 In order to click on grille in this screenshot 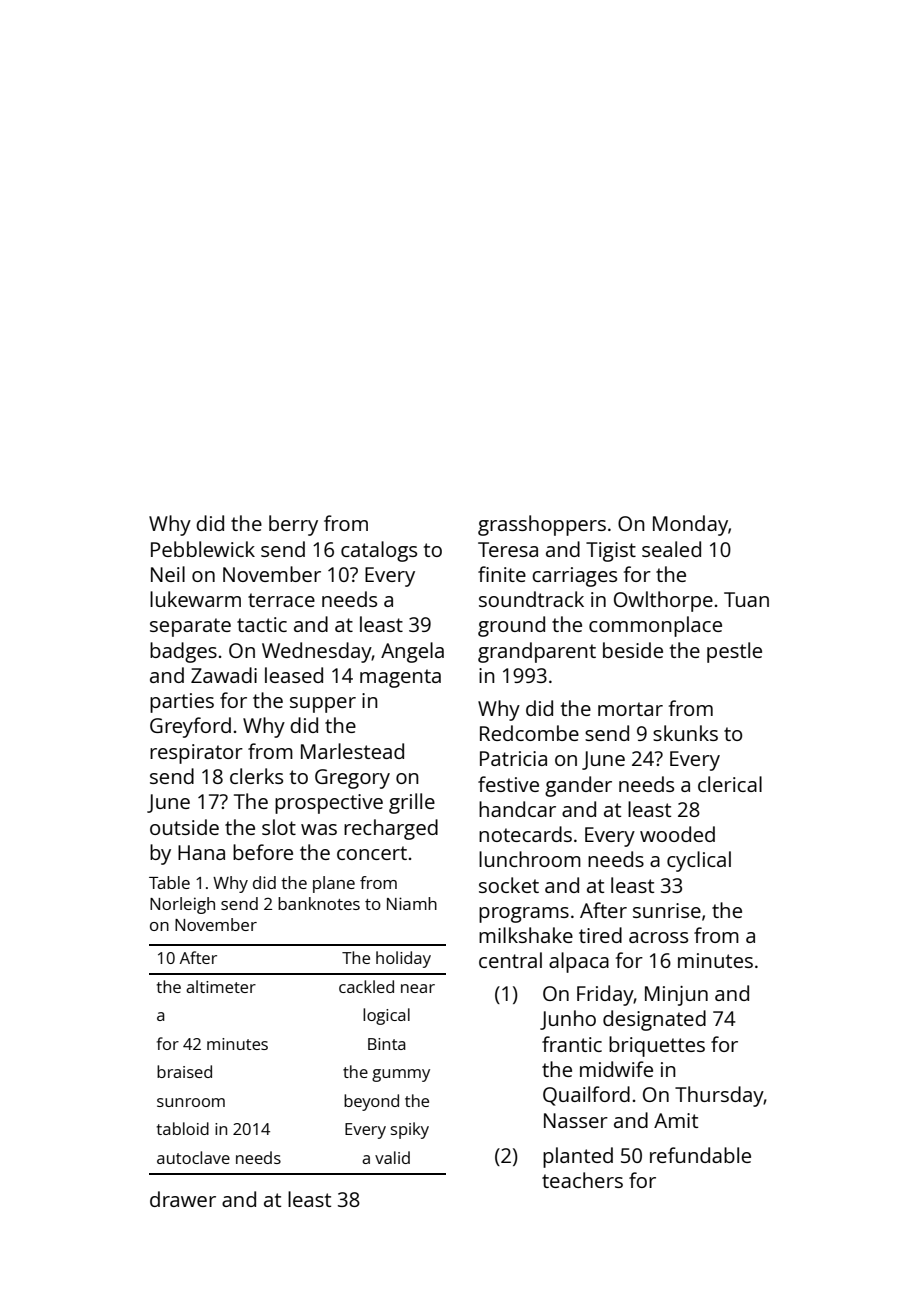, I will do `click(412, 803)`.
